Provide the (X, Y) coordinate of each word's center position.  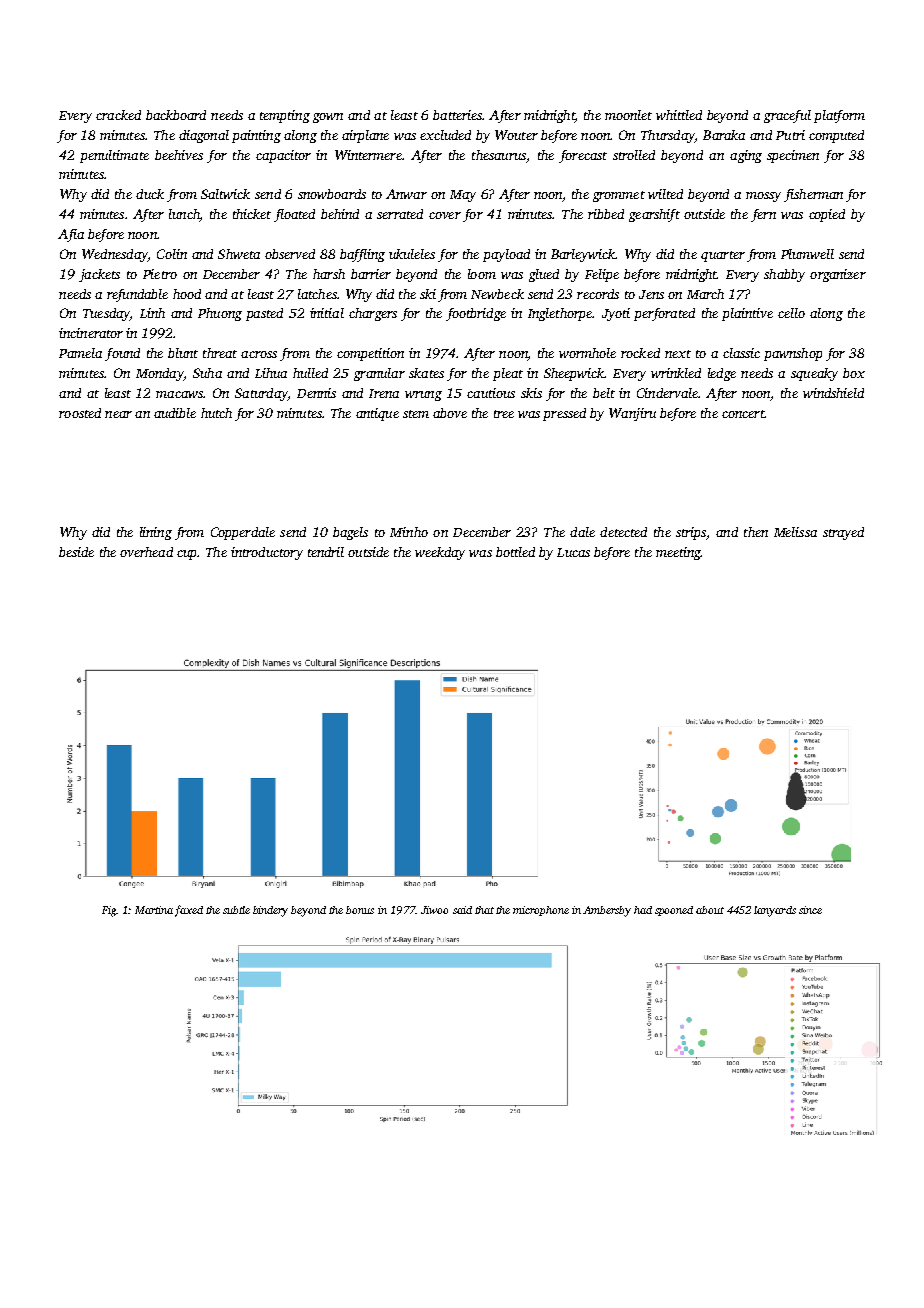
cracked (118, 115)
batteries (457, 115)
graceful (787, 116)
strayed (843, 533)
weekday (440, 553)
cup (186, 555)
